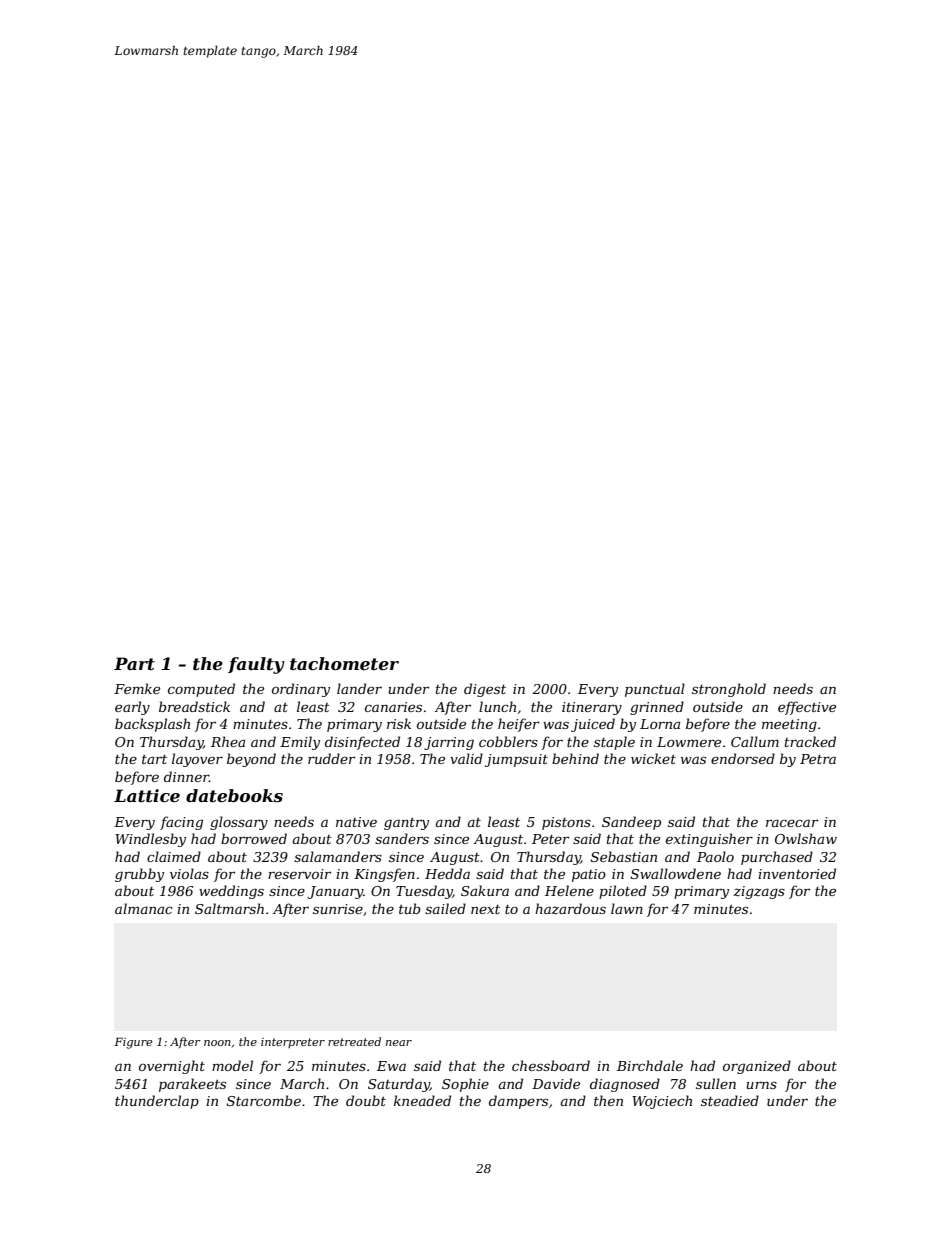 The width and height of the screenshot is (952, 1233). What do you see at coordinates (354, 1041) in the screenshot?
I see `retreated` at bounding box center [354, 1041].
